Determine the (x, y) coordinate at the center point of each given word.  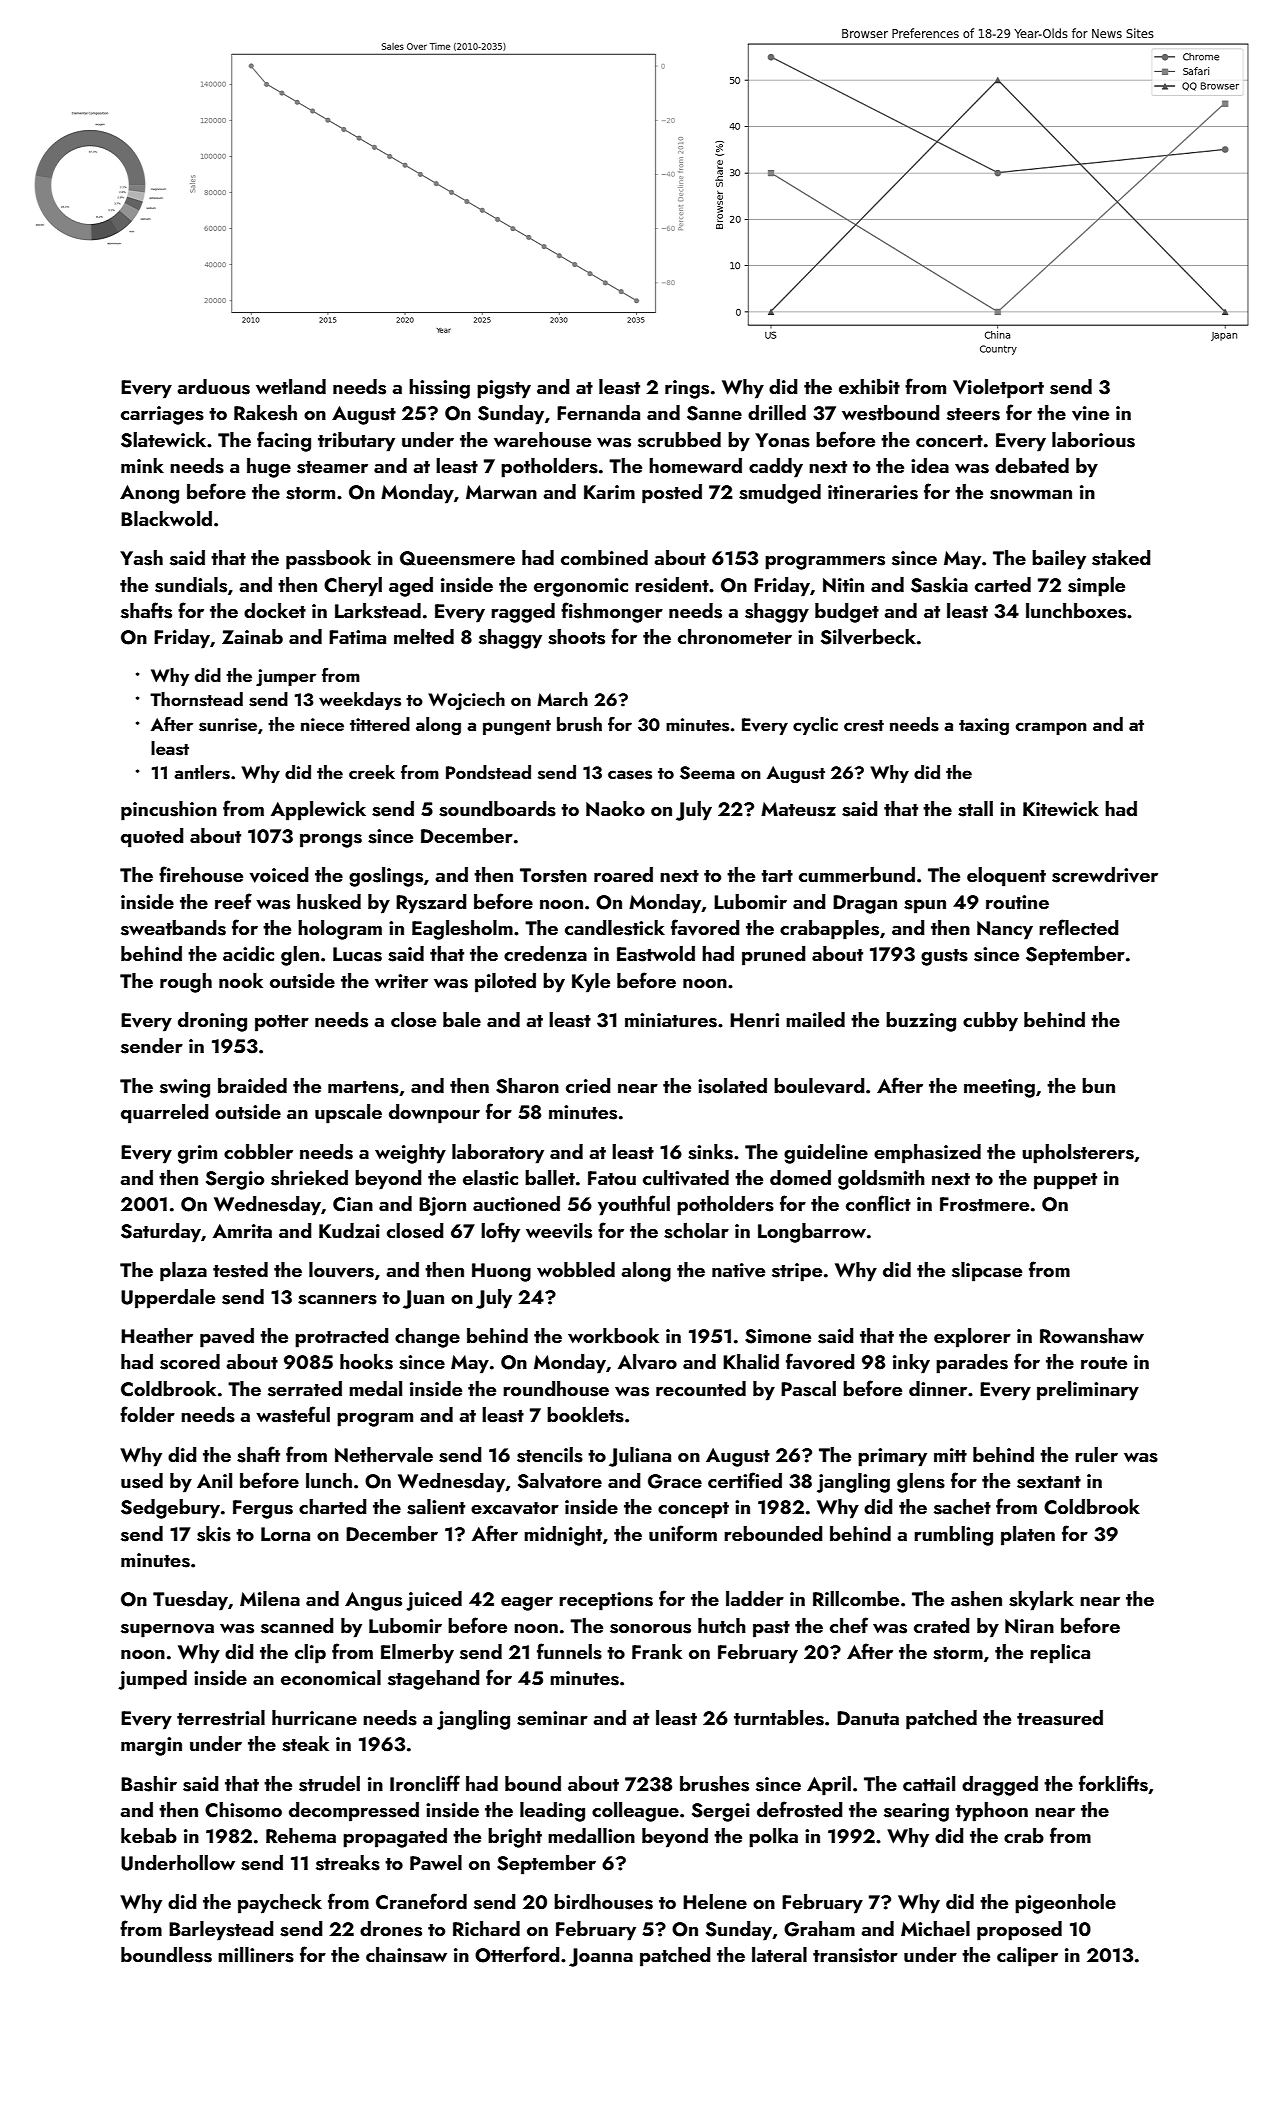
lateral (779, 1954)
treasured (1060, 1718)
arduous (213, 387)
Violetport (998, 389)
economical (331, 1677)
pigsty (504, 389)
